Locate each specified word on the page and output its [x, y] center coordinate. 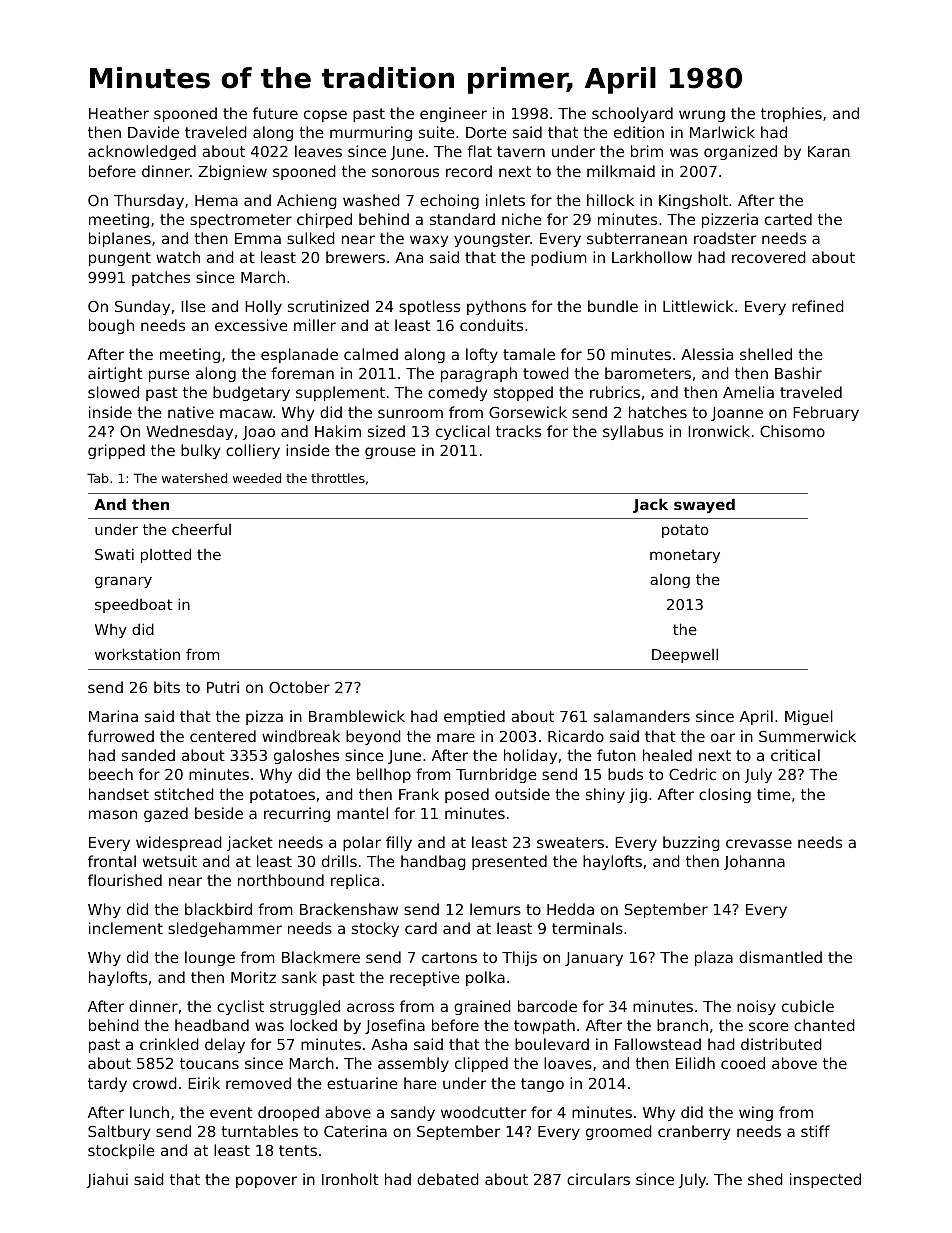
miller [315, 325]
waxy [429, 241]
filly [399, 843]
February [826, 413]
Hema [216, 200]
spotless [429, 307]
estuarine [362, 1083]
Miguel [809, 717]
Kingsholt [693, 201]
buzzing [691, 843]
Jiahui [107, 1180]
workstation [137, 654]
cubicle [808, 1006]
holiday [530, 756]
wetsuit [170, 861]
